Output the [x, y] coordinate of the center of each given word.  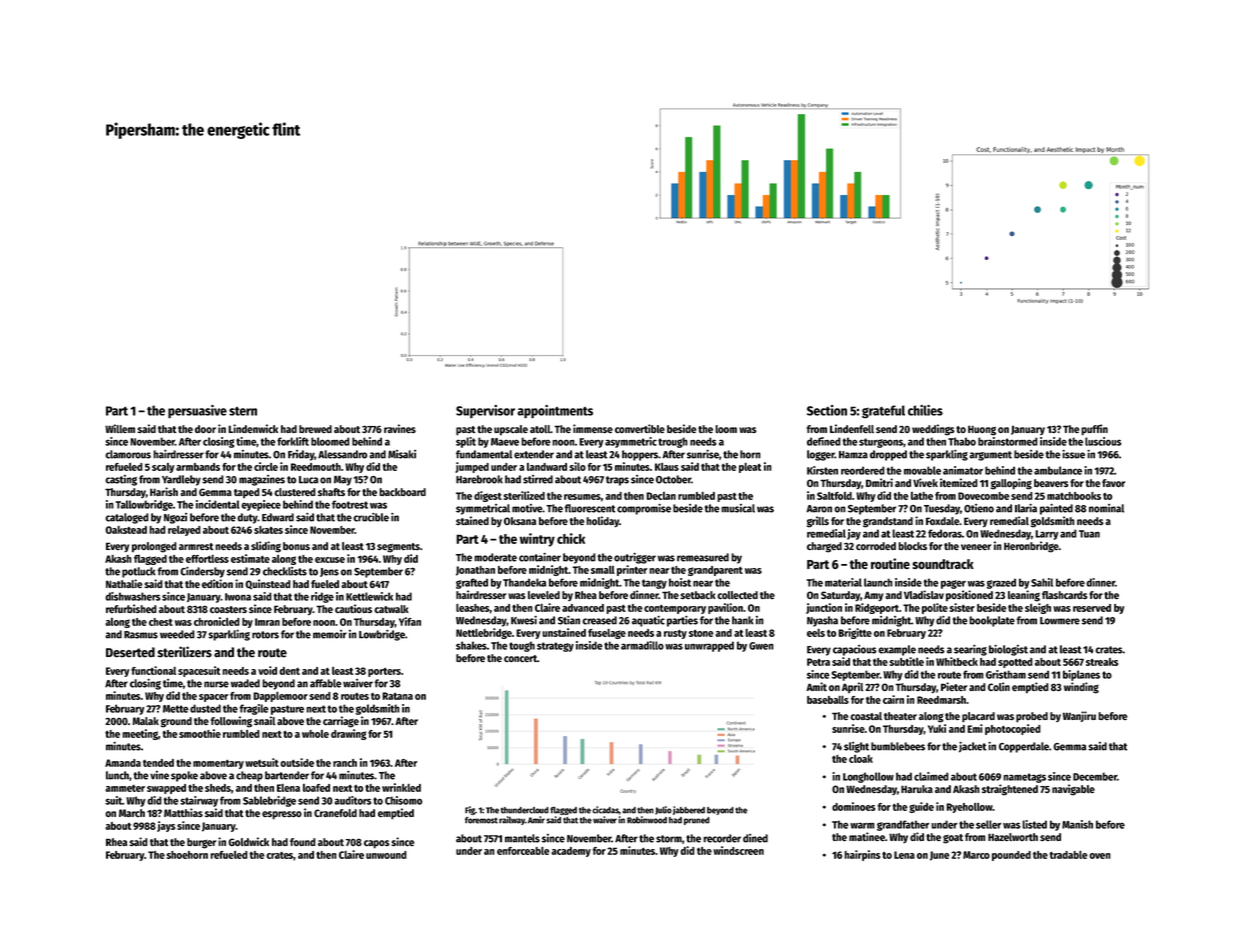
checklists [285, 571]
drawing [349, 734]
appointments [555, 412]
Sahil [1042, 582]
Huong [982, 430]
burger [201, 843]
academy [571, 852]
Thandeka [524, 582]
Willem [120, 428]
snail [264, 720]
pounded [1011, 856]
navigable [1073, 790]
